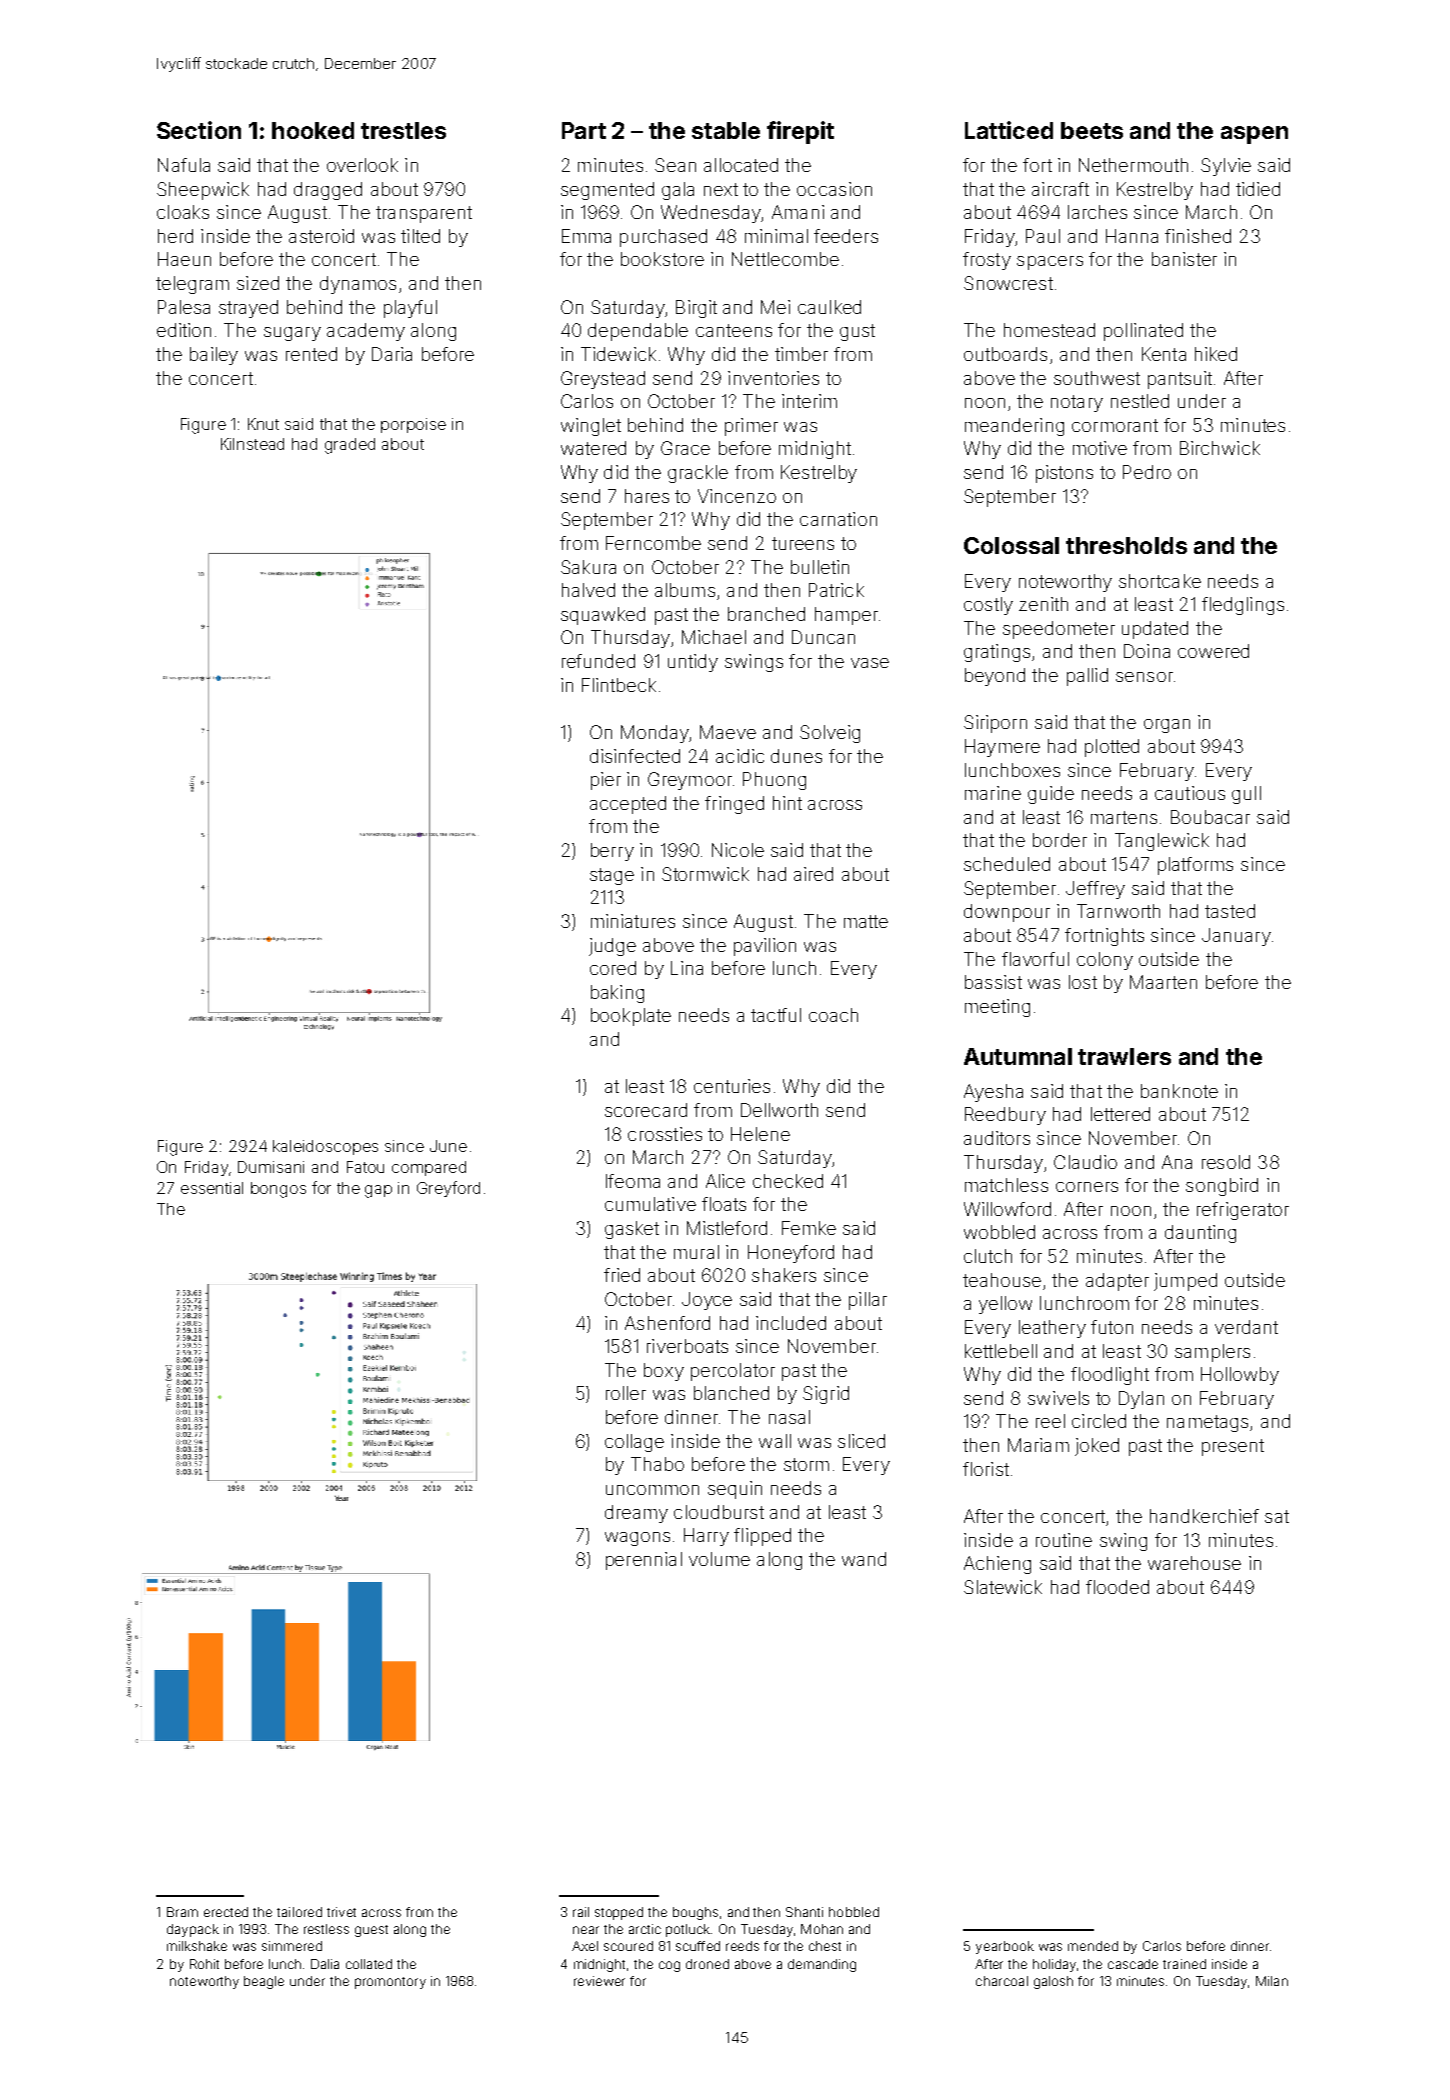 This image has height=2100, width=1450. I want to click on aircraft, so click(1060, 189).
